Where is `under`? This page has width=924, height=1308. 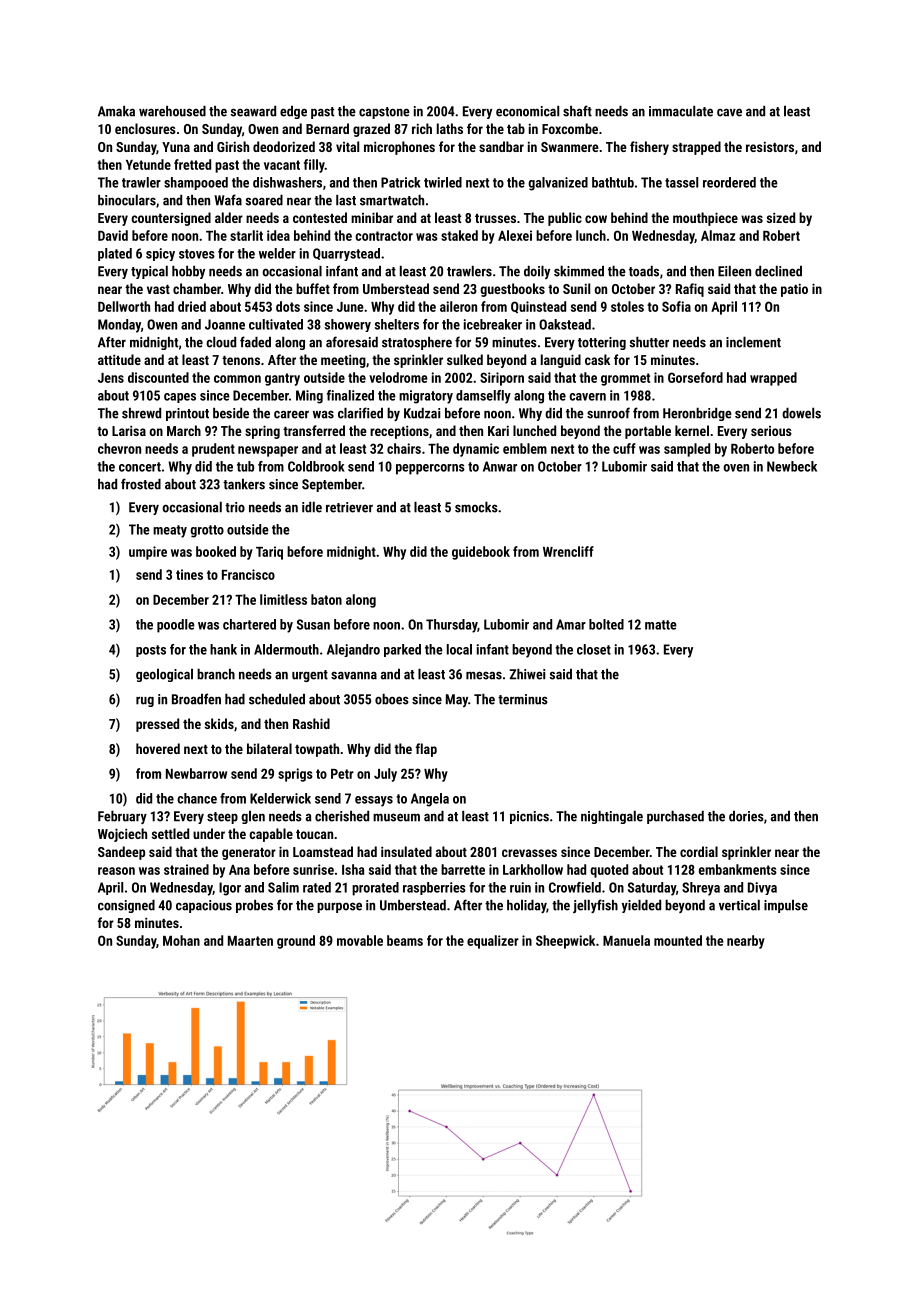
under is located at coordinates (209, 833).
